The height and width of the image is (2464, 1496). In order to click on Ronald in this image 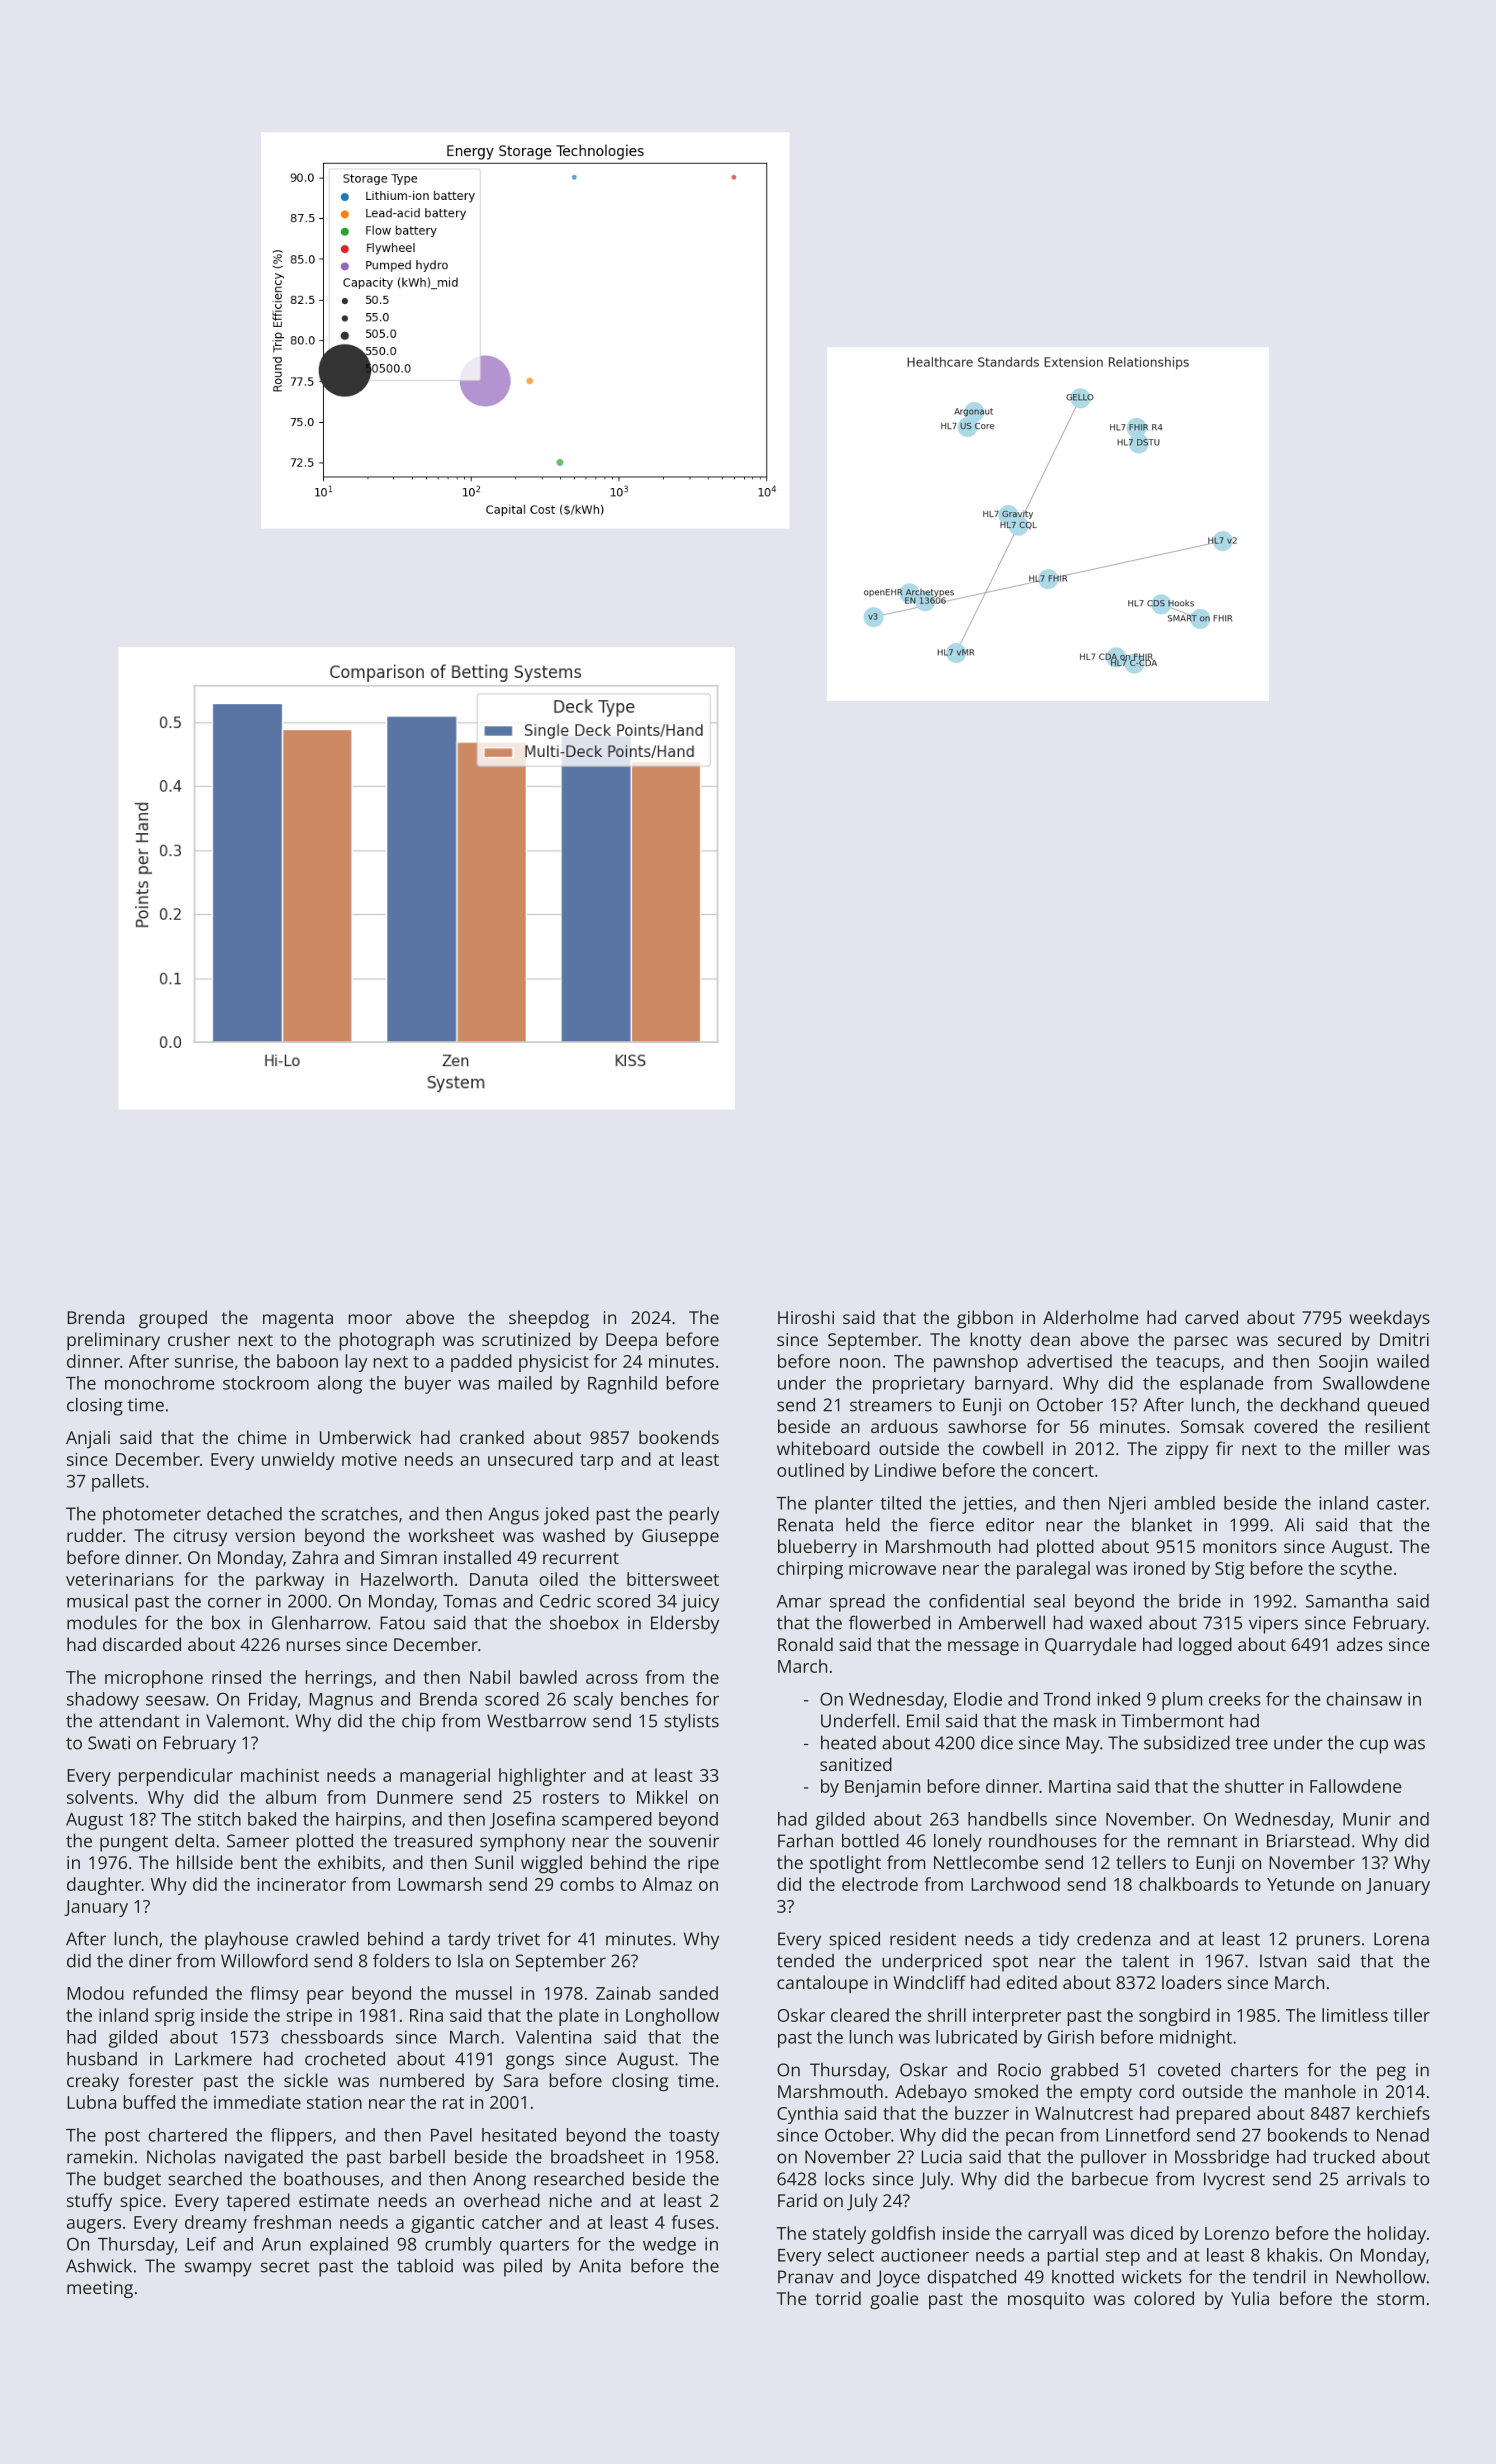, I will do `click(805, 1644)`.
